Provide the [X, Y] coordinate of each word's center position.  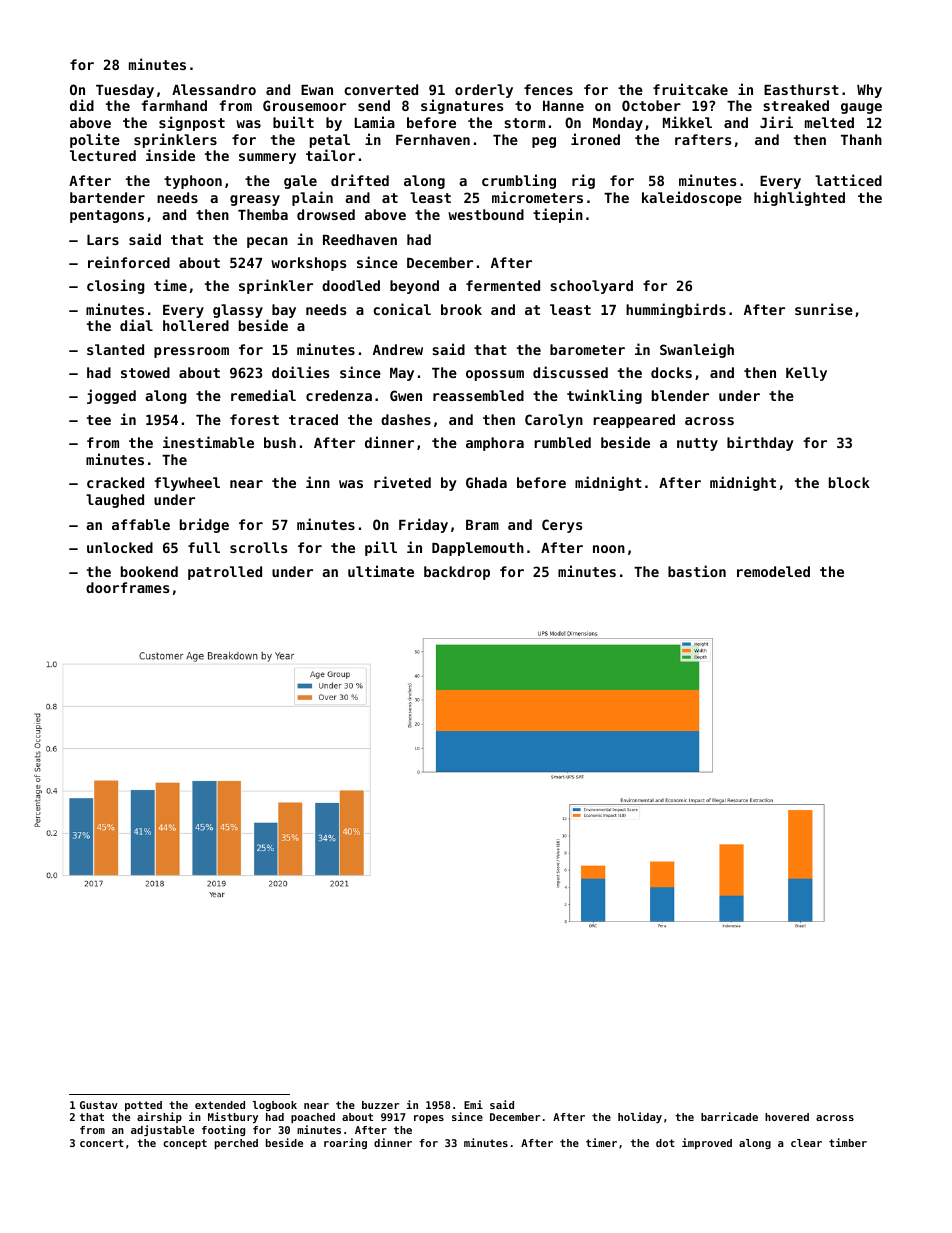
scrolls [258, 547]
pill [381, 548]
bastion [697, 571]
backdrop [457, 573]
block [849, 482]
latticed [848, 180]
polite [95, 140]
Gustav [99, 1105]
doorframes [127, 587]
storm [524, 123]
